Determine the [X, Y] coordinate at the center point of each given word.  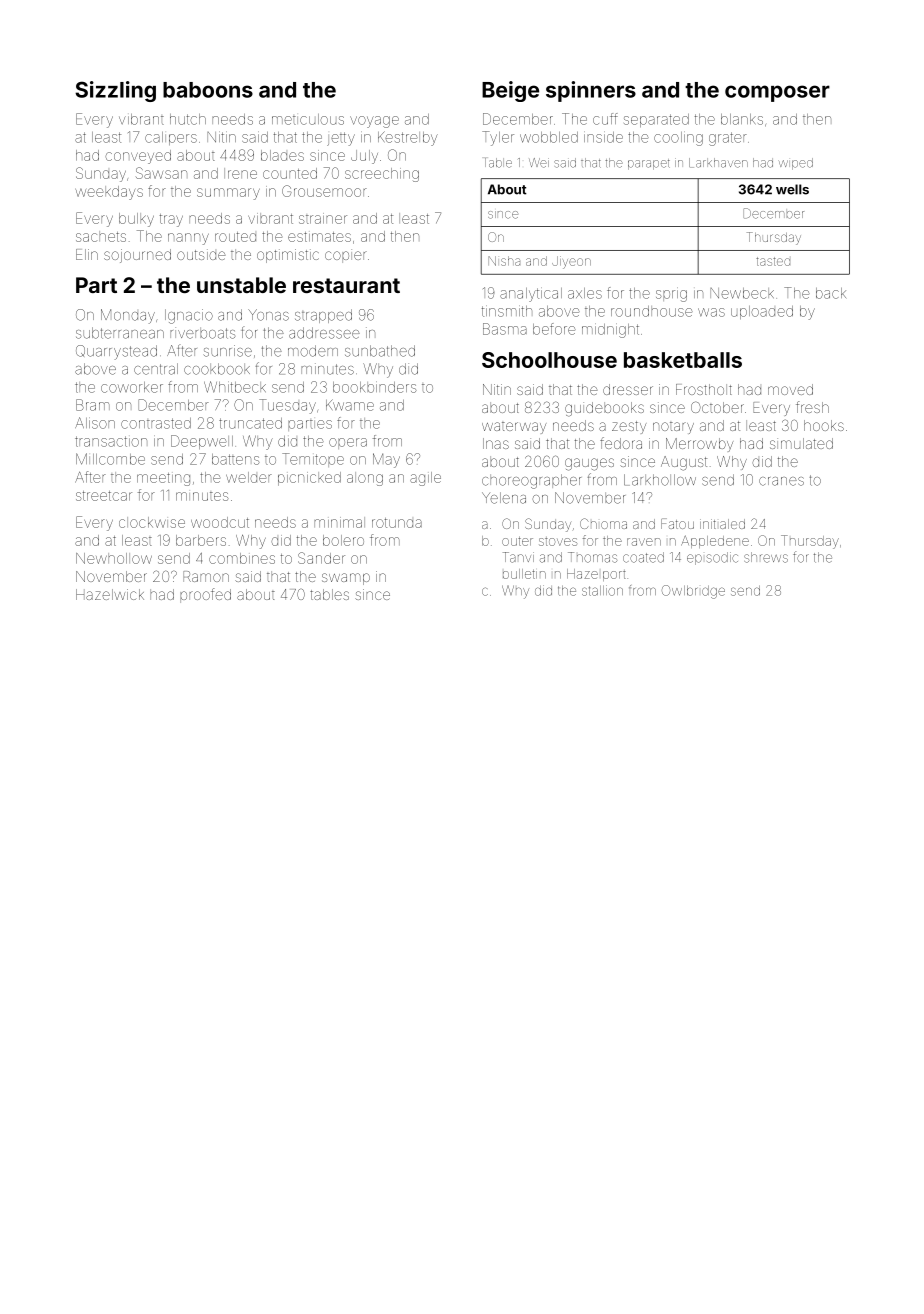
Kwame [350, 405]
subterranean [120, 333]
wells [792, 189]
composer [777, 93]
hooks [824, 425]
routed [235, 237]
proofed [205, 595]
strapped [323, 316]
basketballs [683, 360]
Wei [539, 163]
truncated [250, 423]
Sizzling [115, 91]
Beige [510, 91]
